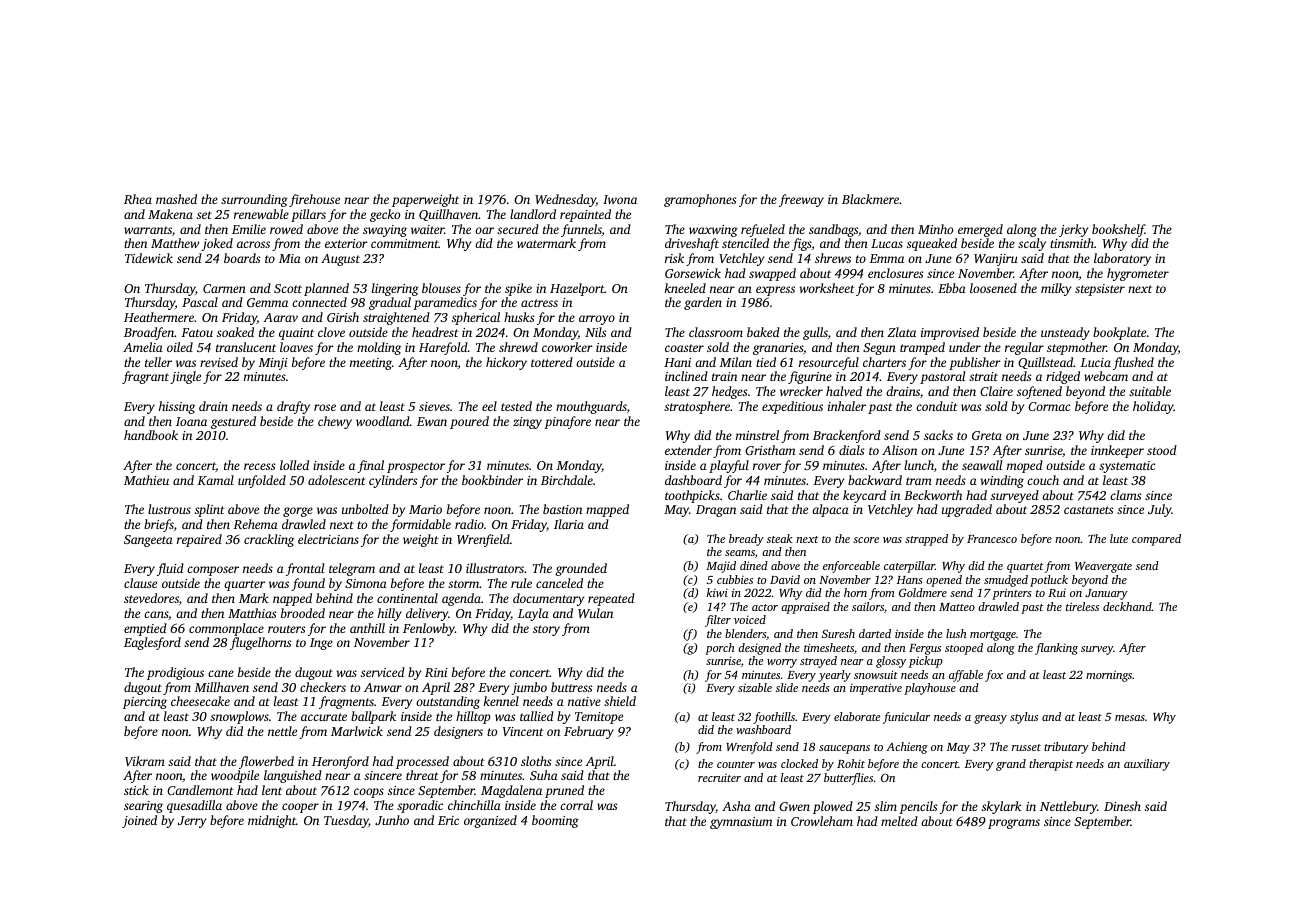 The image size is (1308, 924). Describe the element at coordinates (1122, 259) in the image. I see `laboratory` at that location.
